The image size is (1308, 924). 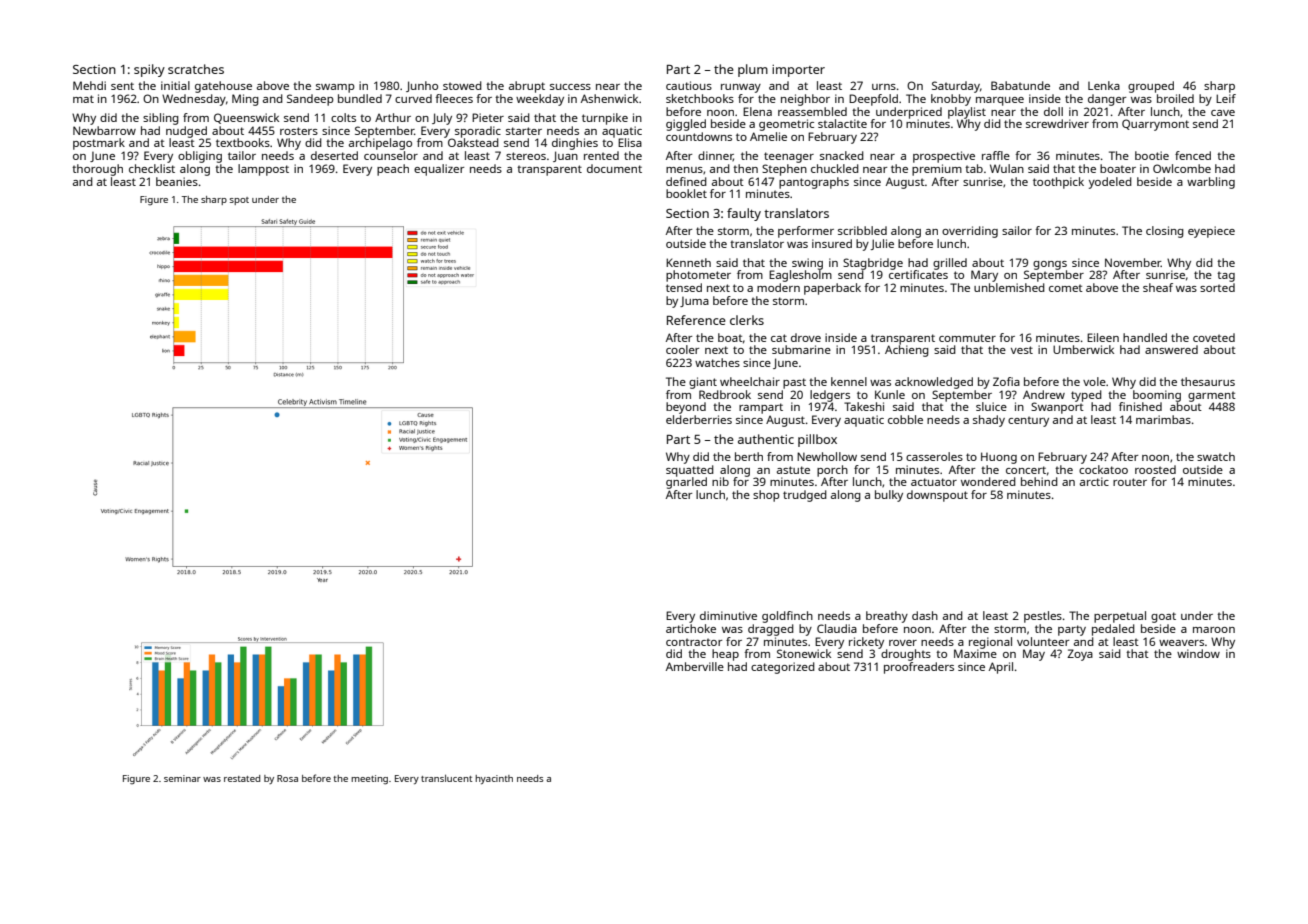 What do you see at coordinates (239, 201) in the screenshot?
I see `spot` at bounding box center [239, 201].
